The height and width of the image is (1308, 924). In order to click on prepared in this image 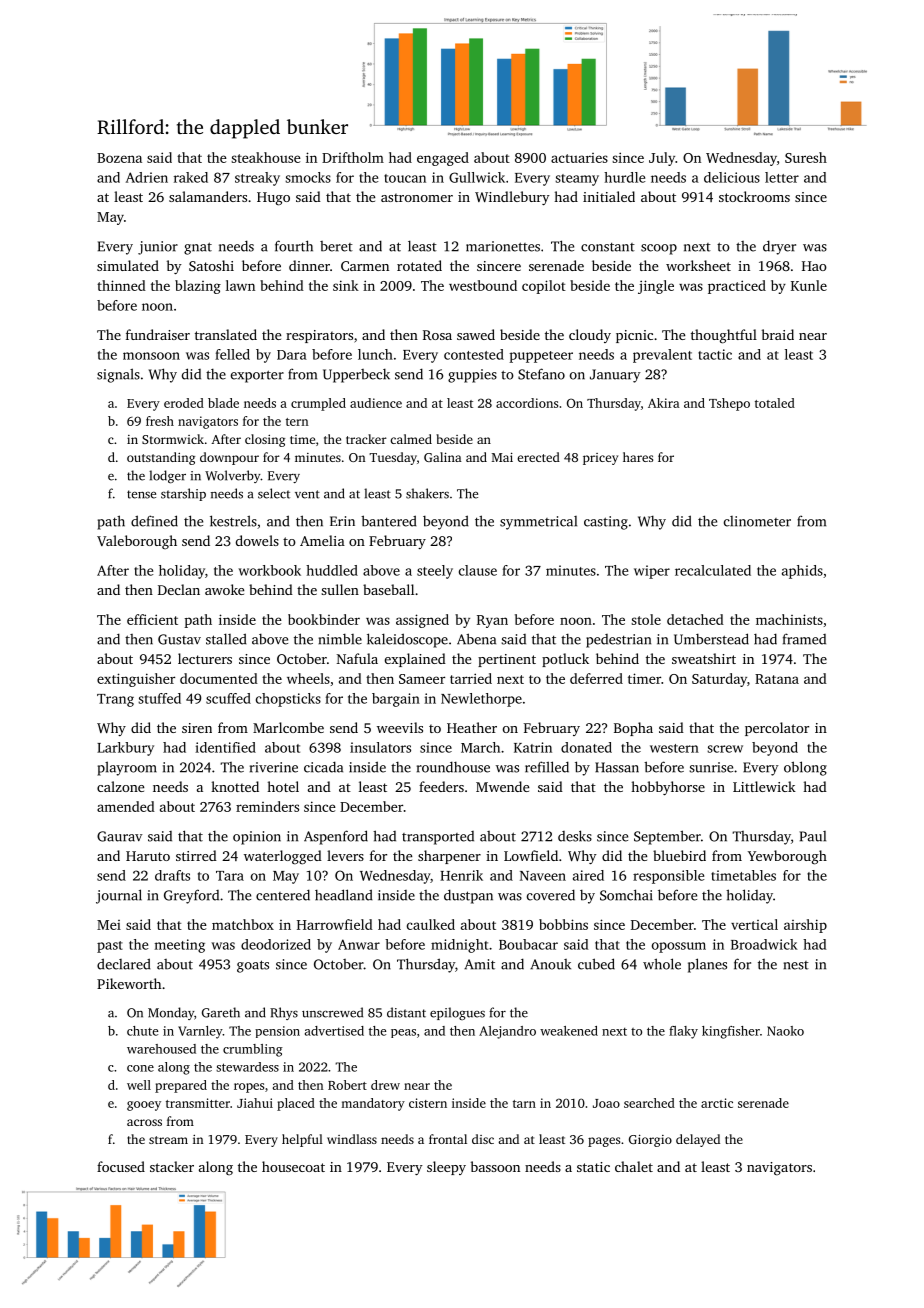, I will do `click(181, 1086)`.
